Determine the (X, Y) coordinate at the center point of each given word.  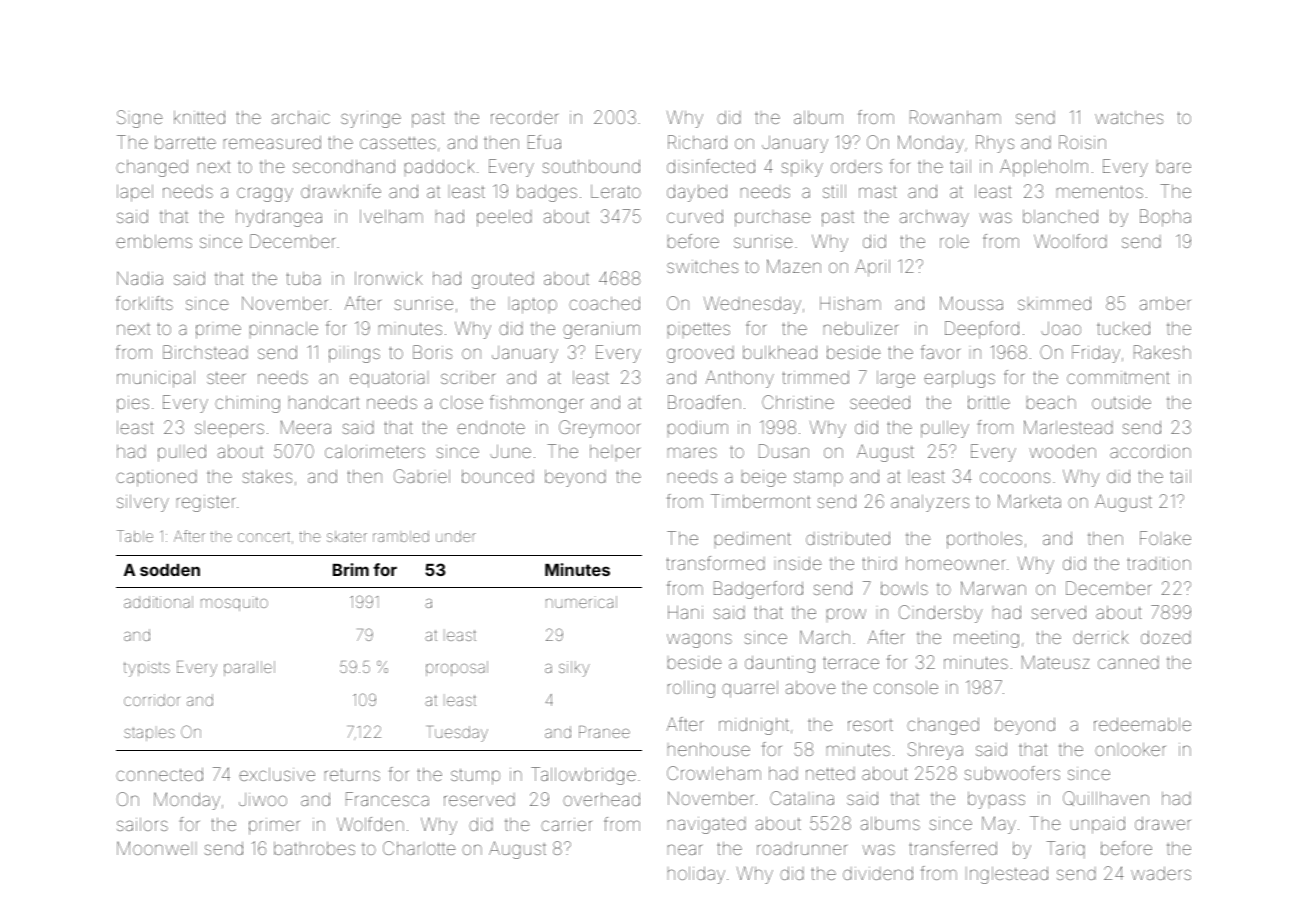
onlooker (1130, 749)
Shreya (935, 751)
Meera (306, 427)
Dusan (784, 451)
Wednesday (752, 305)
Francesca (387, 799)
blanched (1060, 216)
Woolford (1070, 241)
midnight (754, 726)
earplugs (959, 380)
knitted (199, 117)
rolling (691, 689)
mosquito (234, 603)
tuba (303, 278)
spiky (802, 168)
